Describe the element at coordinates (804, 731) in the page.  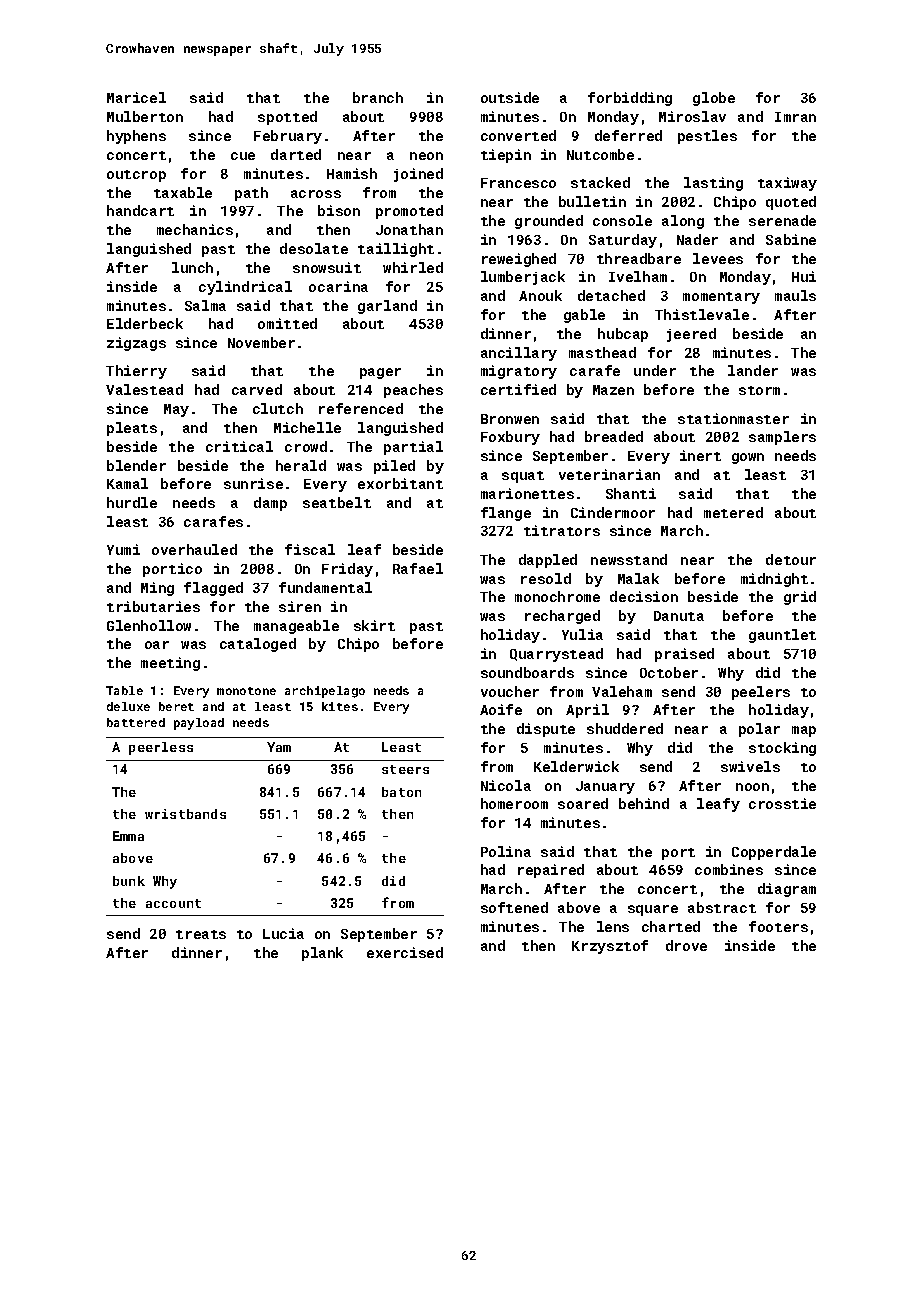
I see `map` at that location.
